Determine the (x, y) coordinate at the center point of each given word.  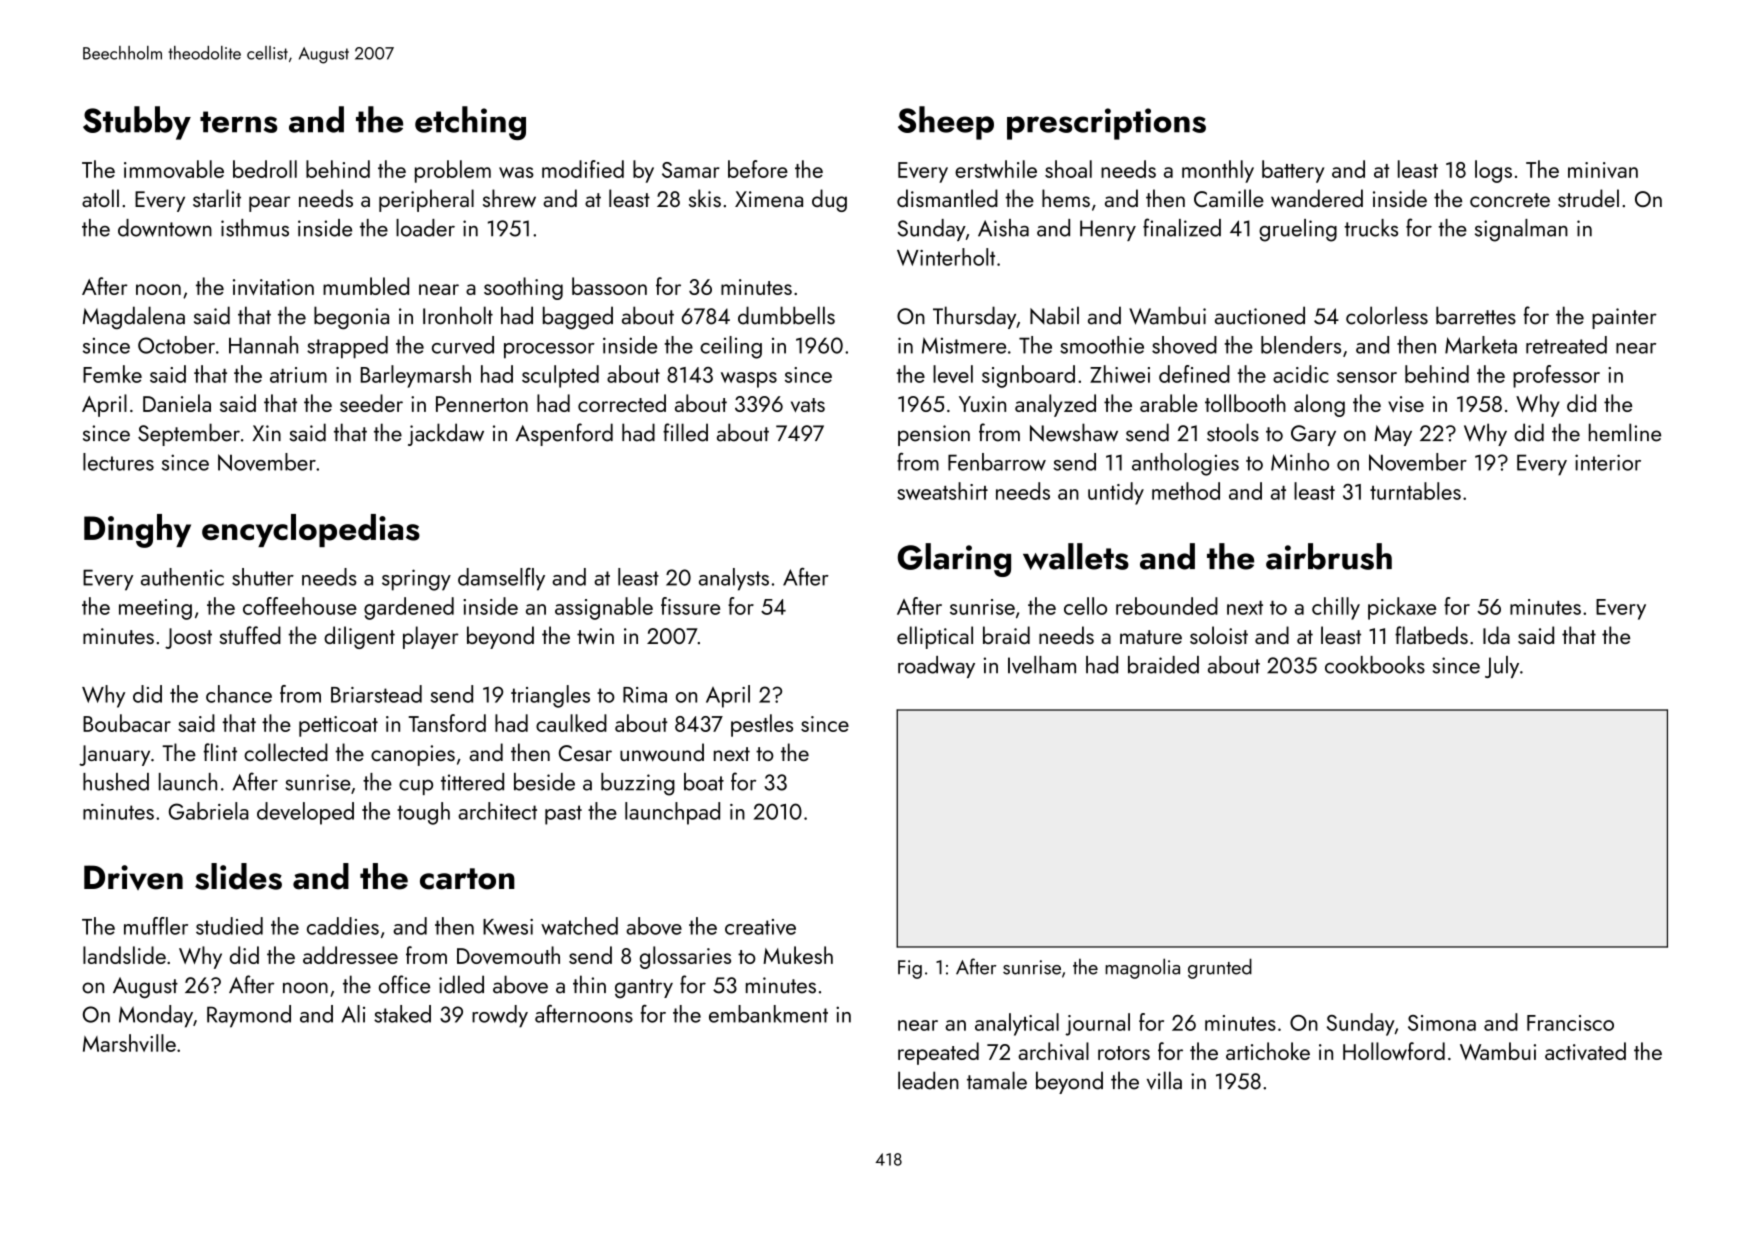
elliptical (935, 637)
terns (238, 122)
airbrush (1329, 556)
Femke (112, 374)
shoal (1068, 169)
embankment (768, 1014)
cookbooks (1375, 665)
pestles (762, 725)
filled (685, 432)
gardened (409, 608)
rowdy (500, 1016)
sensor (1367, 377)
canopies (413, 755)
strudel (1588, 198)
